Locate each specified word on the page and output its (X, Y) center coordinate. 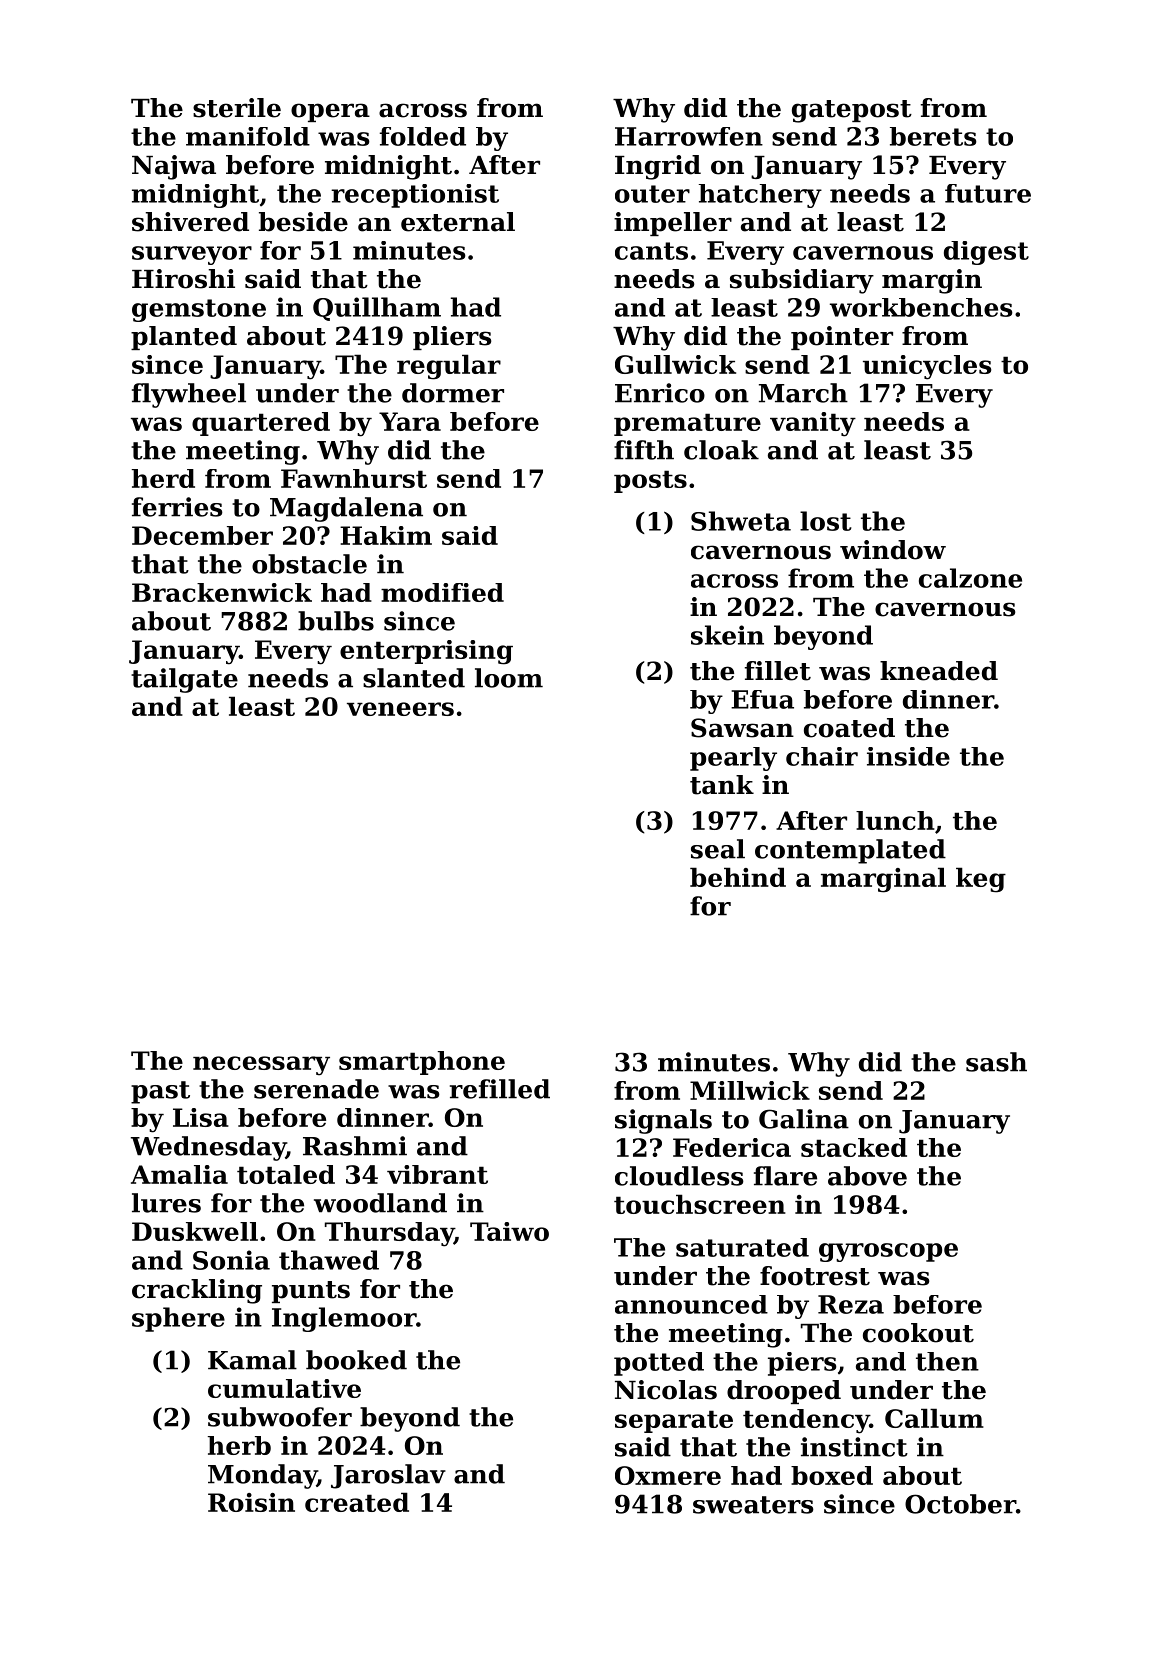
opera (330, 112)
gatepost (852, 111)
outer (652, 194)
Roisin (251, 1502)
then (947, 1361)
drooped (784, 1392)
